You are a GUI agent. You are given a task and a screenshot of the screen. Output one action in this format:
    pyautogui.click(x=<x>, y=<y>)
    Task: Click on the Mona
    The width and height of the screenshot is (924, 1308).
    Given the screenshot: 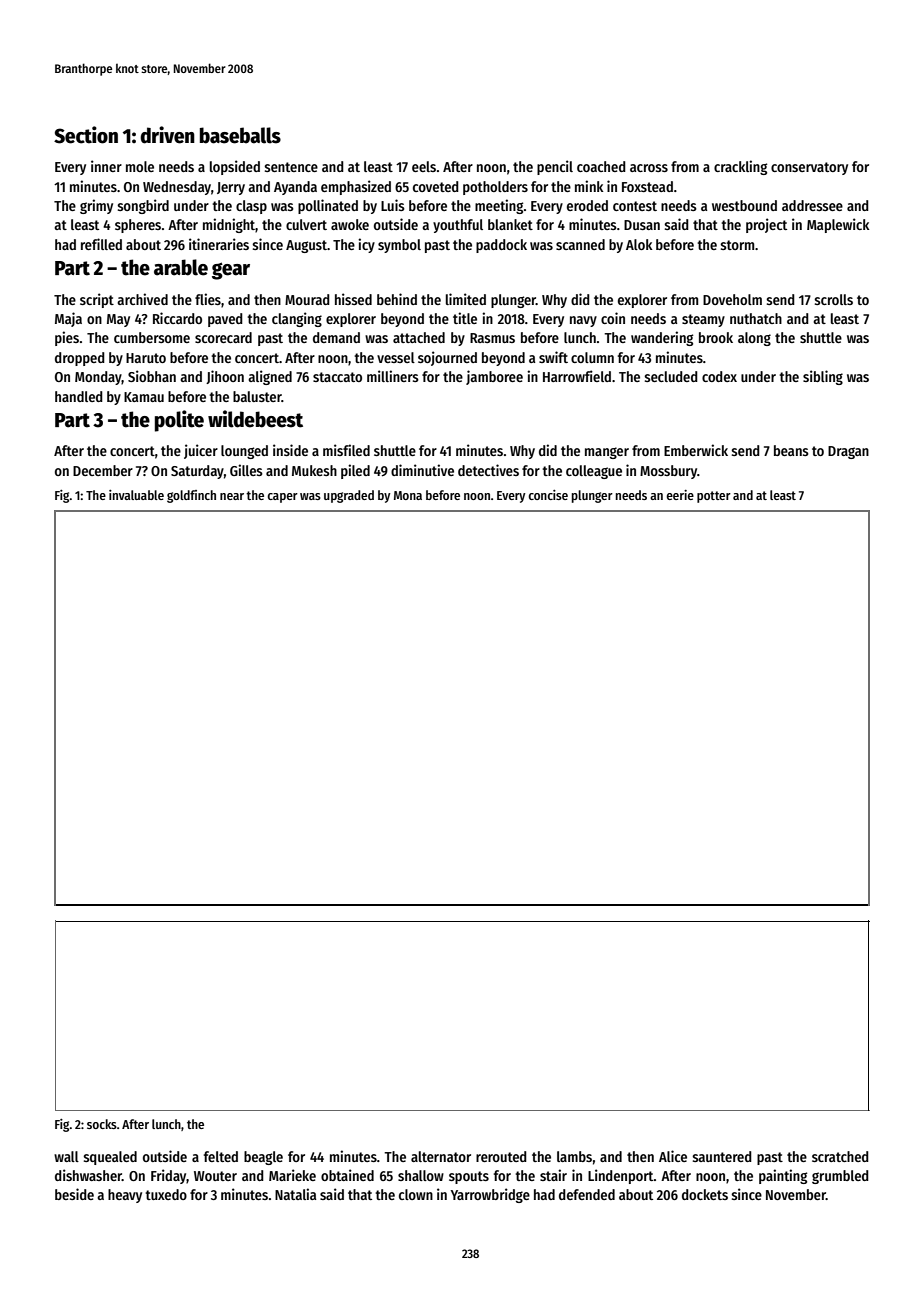 What is the action you would take?
    pyautogui.click(x=408, y=495)
